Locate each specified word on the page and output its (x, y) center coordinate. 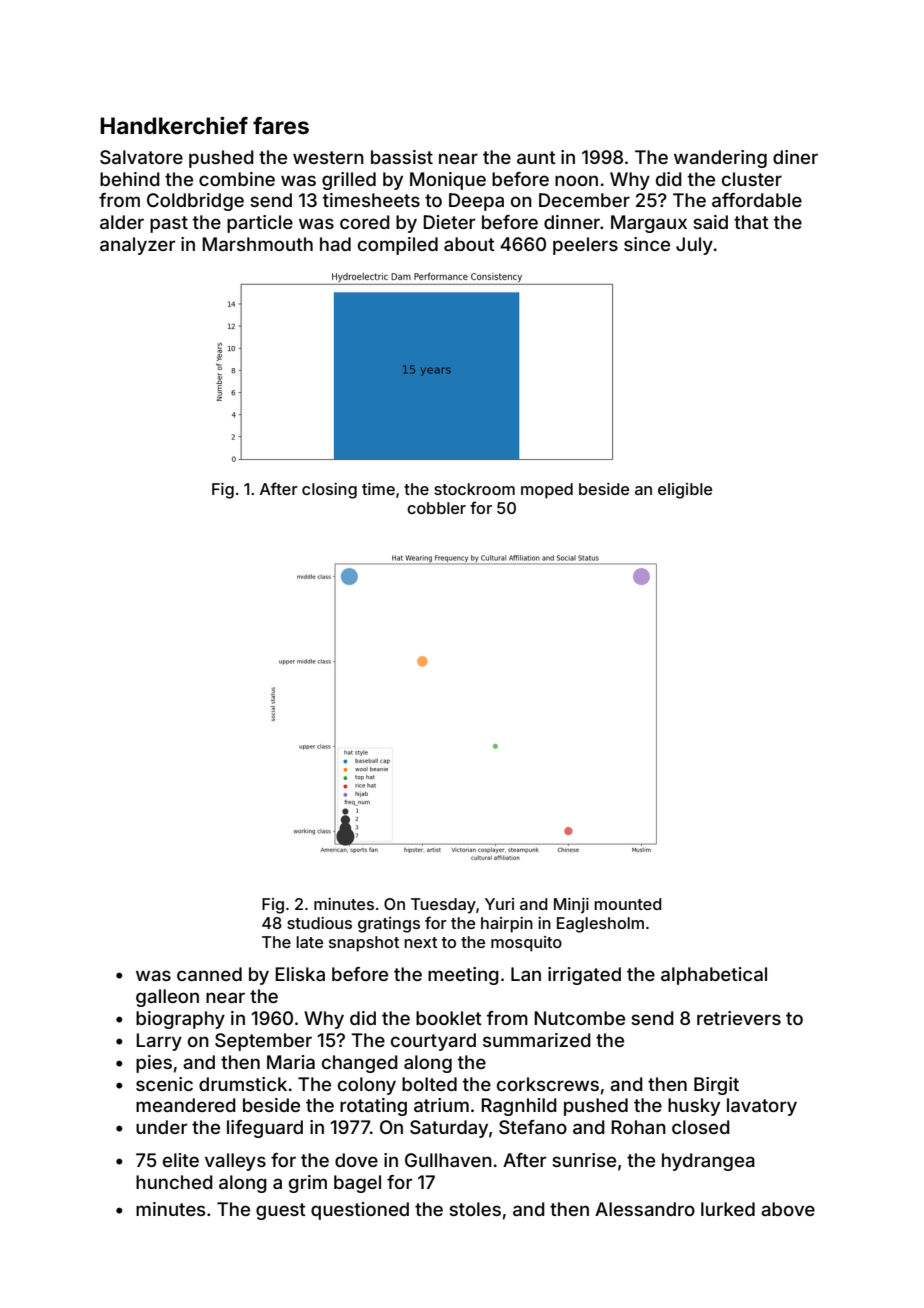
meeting (463, 976)
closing (329, 491)
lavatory (762, 1107)
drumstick (243, 1084)
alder (122, 222)
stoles (475, 1209)
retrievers (739, 1018)
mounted (628, 904)
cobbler (436, 508)
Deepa (476, 202)
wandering (720, 159)
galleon (167, 998)
